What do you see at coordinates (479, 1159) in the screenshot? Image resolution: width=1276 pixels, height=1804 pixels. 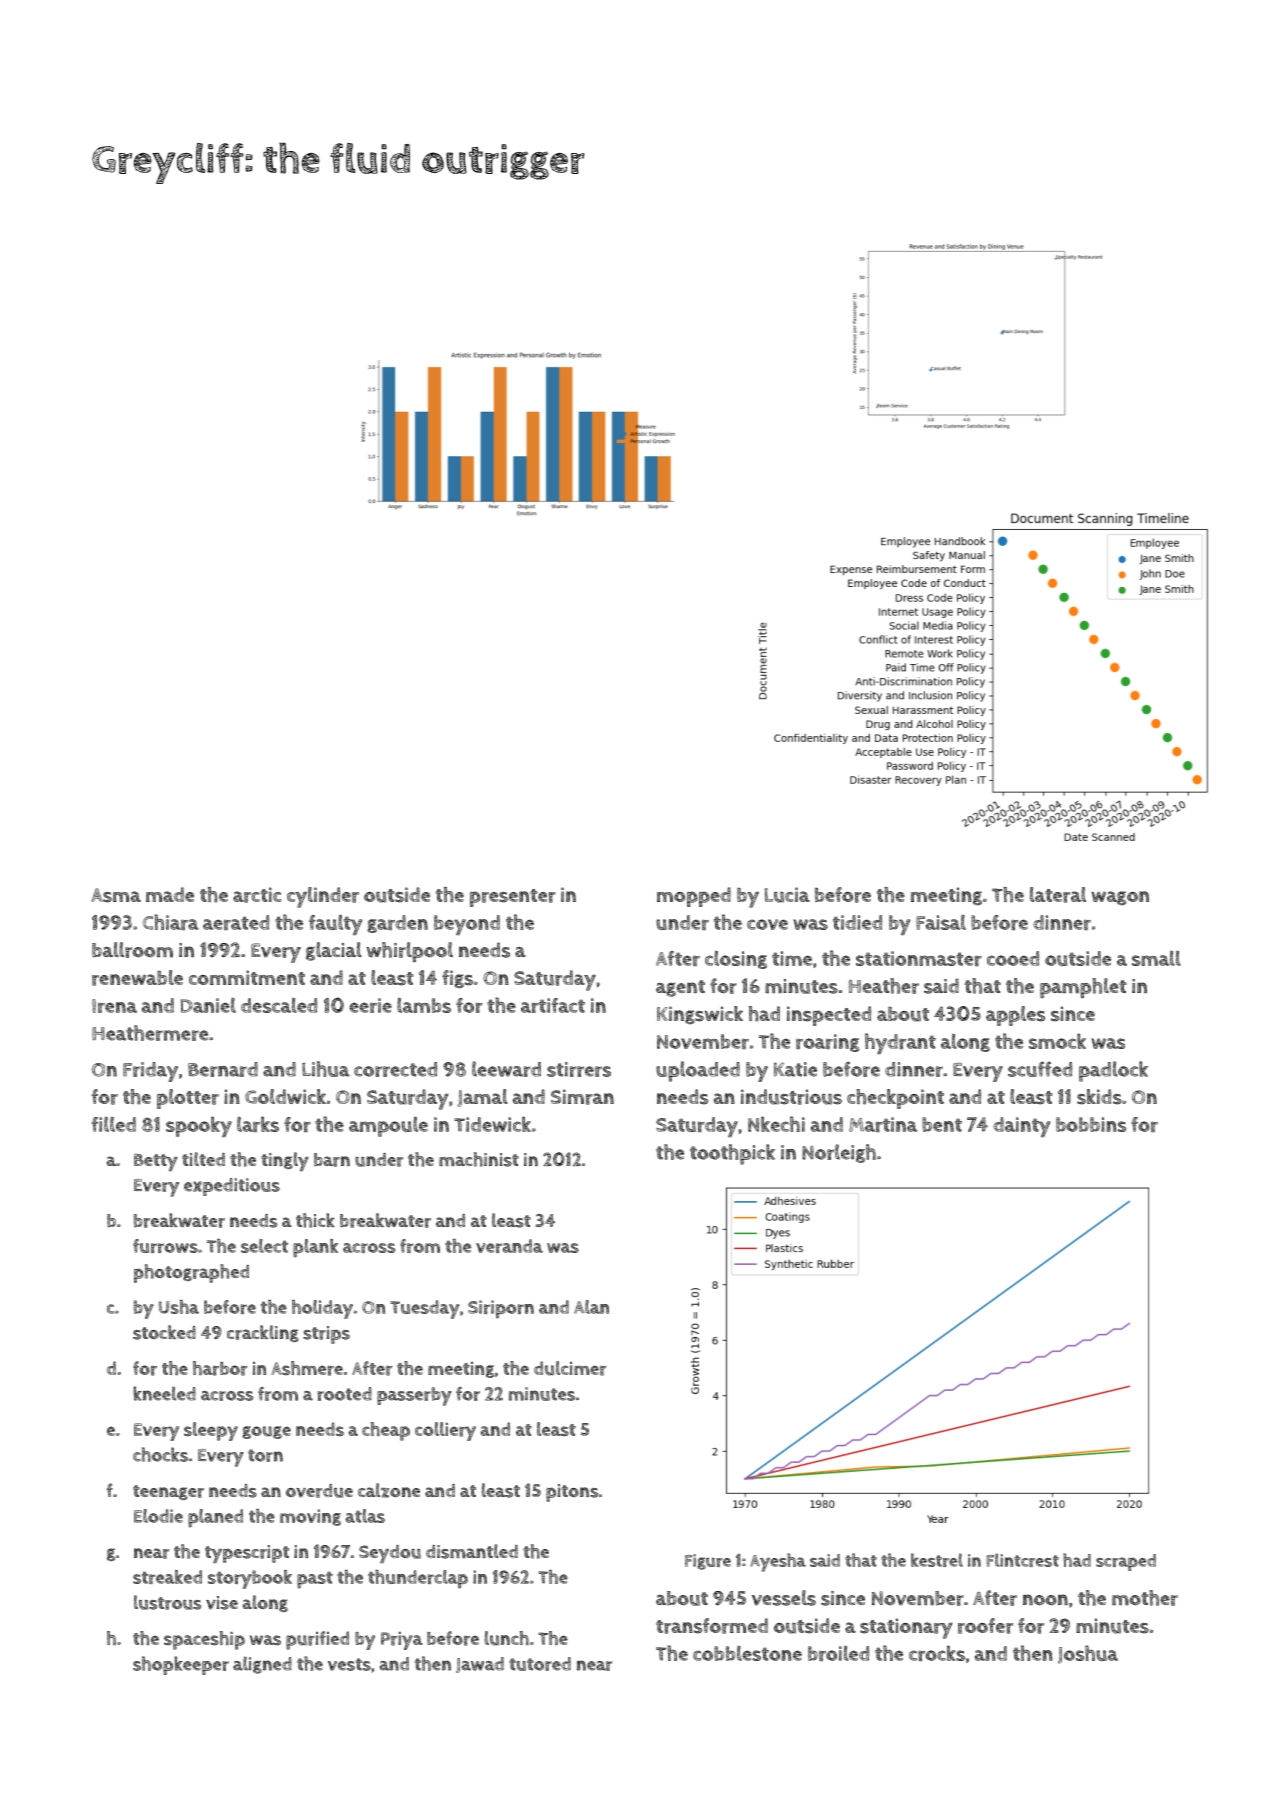 I see `machinist` at bounding box center [479, 1159].
